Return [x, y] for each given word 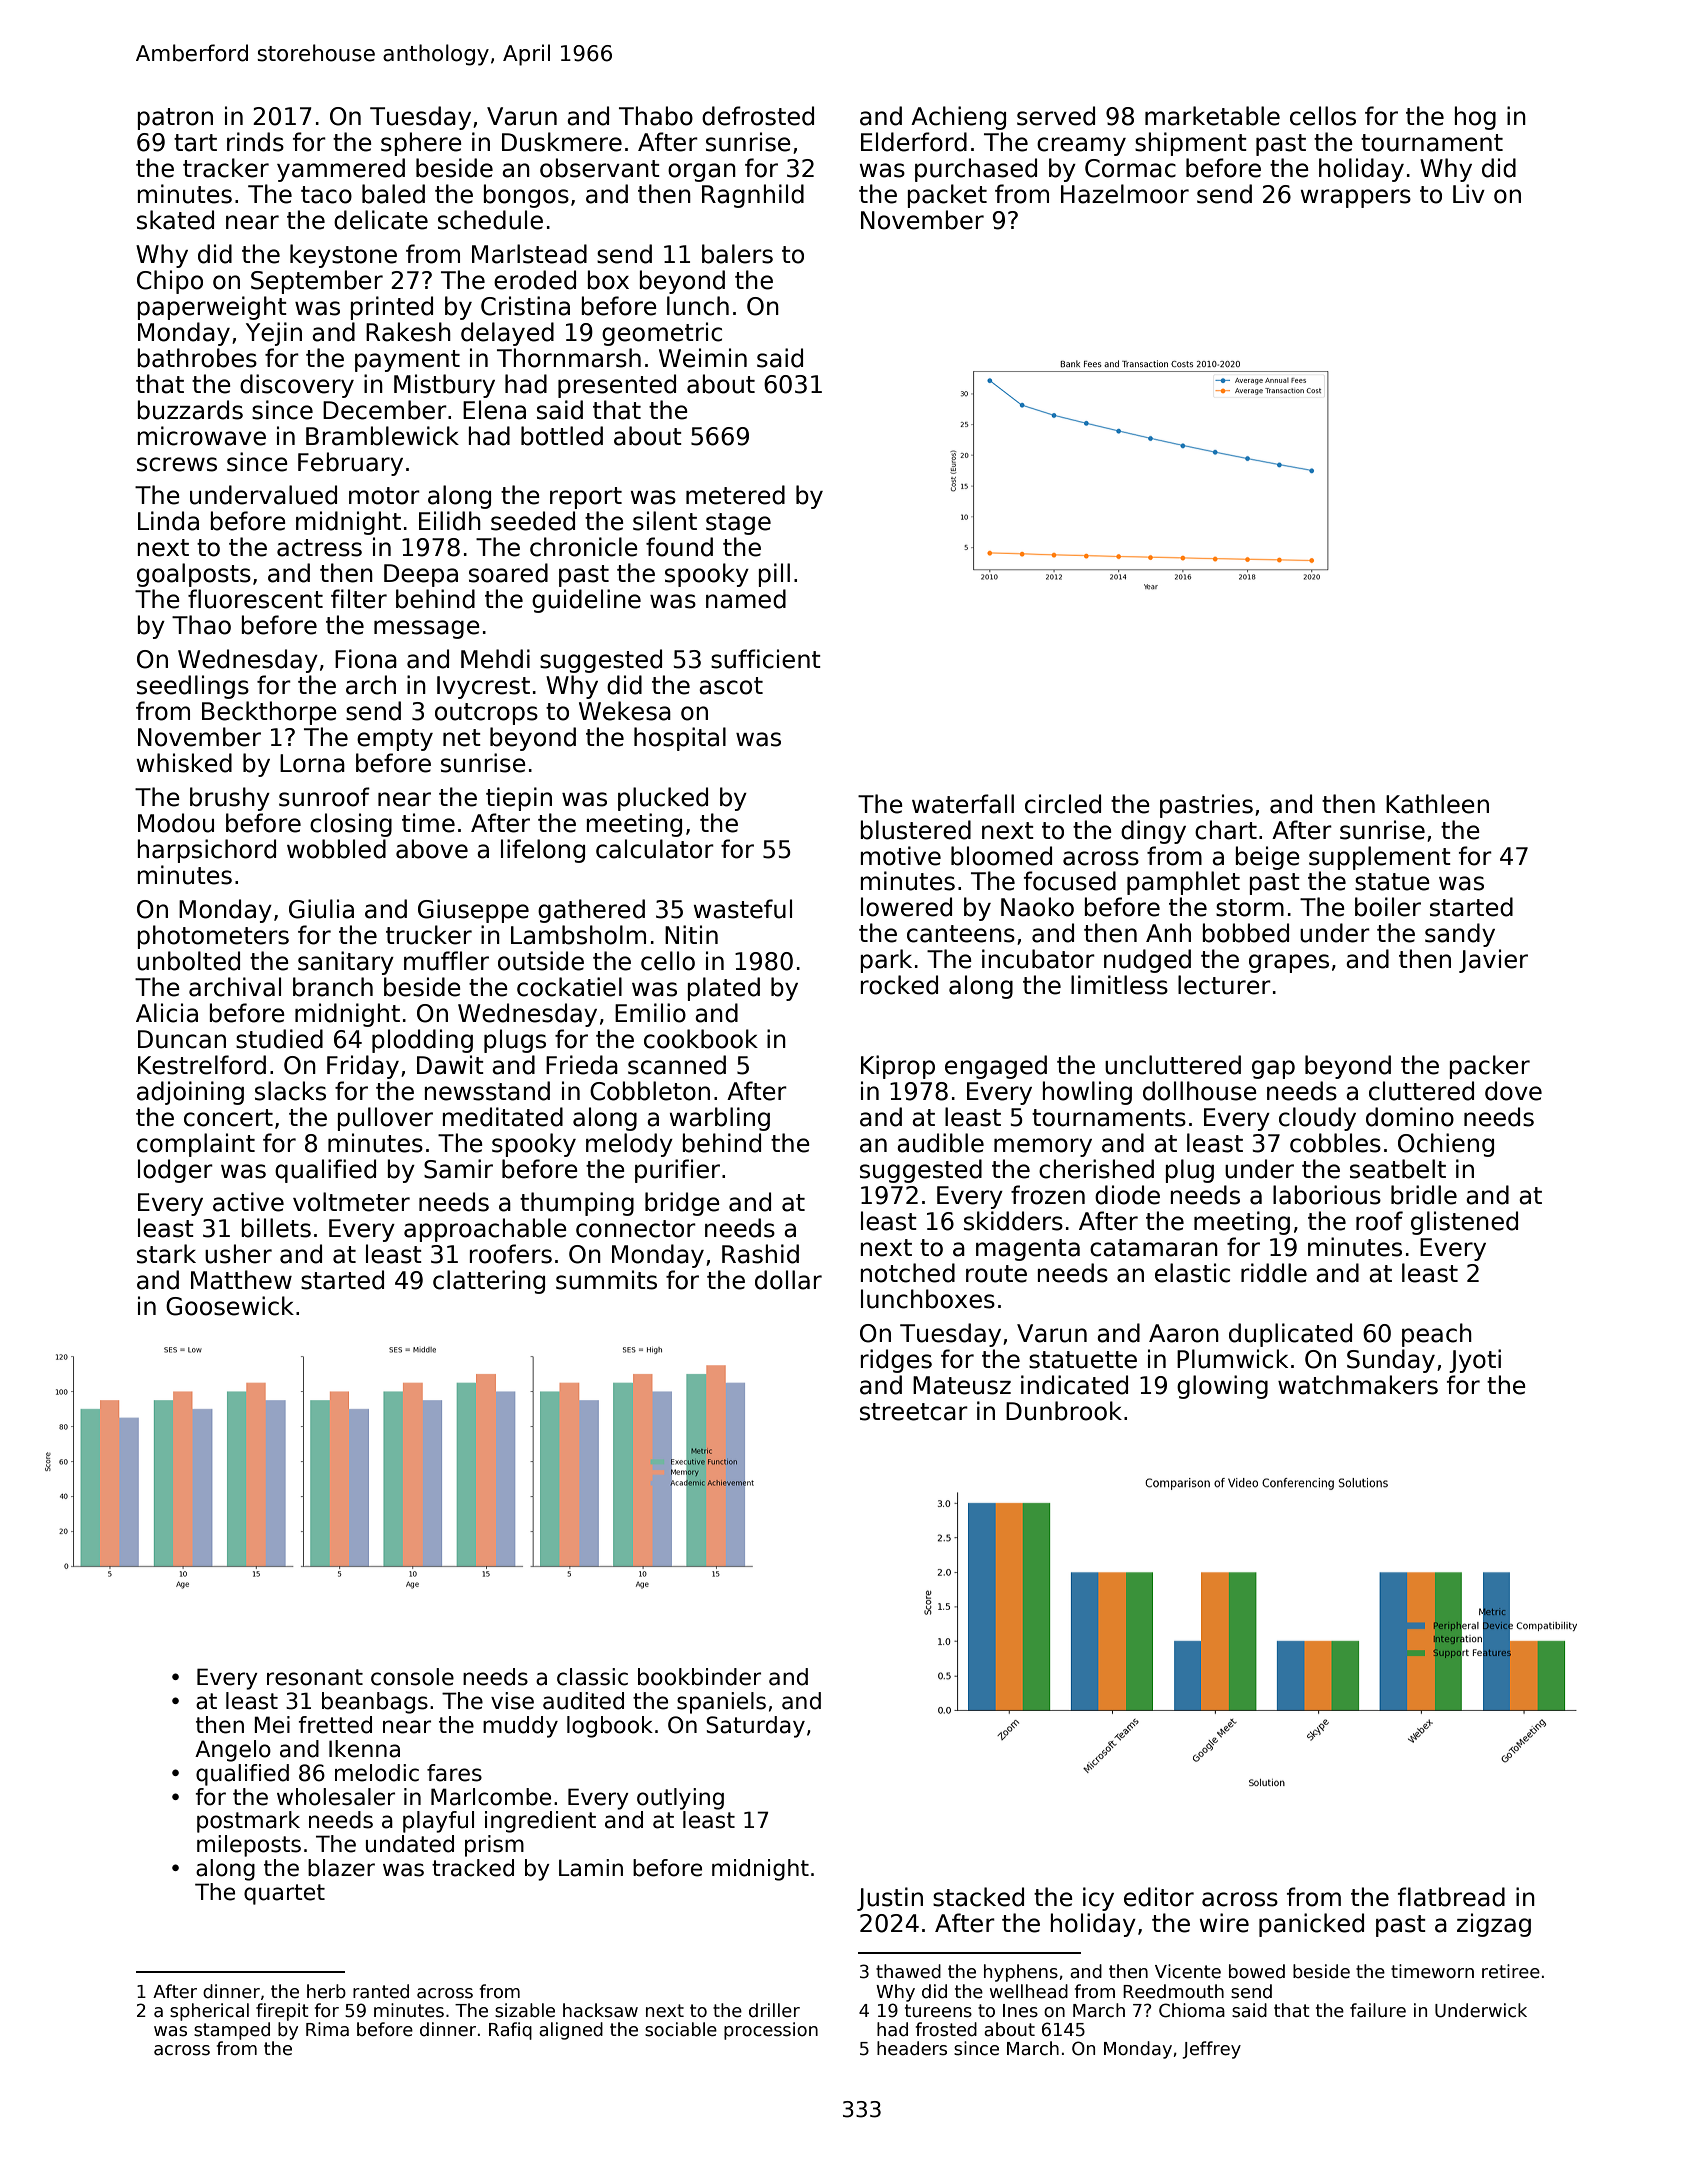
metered [735, 495]
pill [774, 575]
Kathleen [1437, 804]
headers [912, 2048]
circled [1063, 804]
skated [175, 220]
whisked [184, 763]
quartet [284, 1894]
